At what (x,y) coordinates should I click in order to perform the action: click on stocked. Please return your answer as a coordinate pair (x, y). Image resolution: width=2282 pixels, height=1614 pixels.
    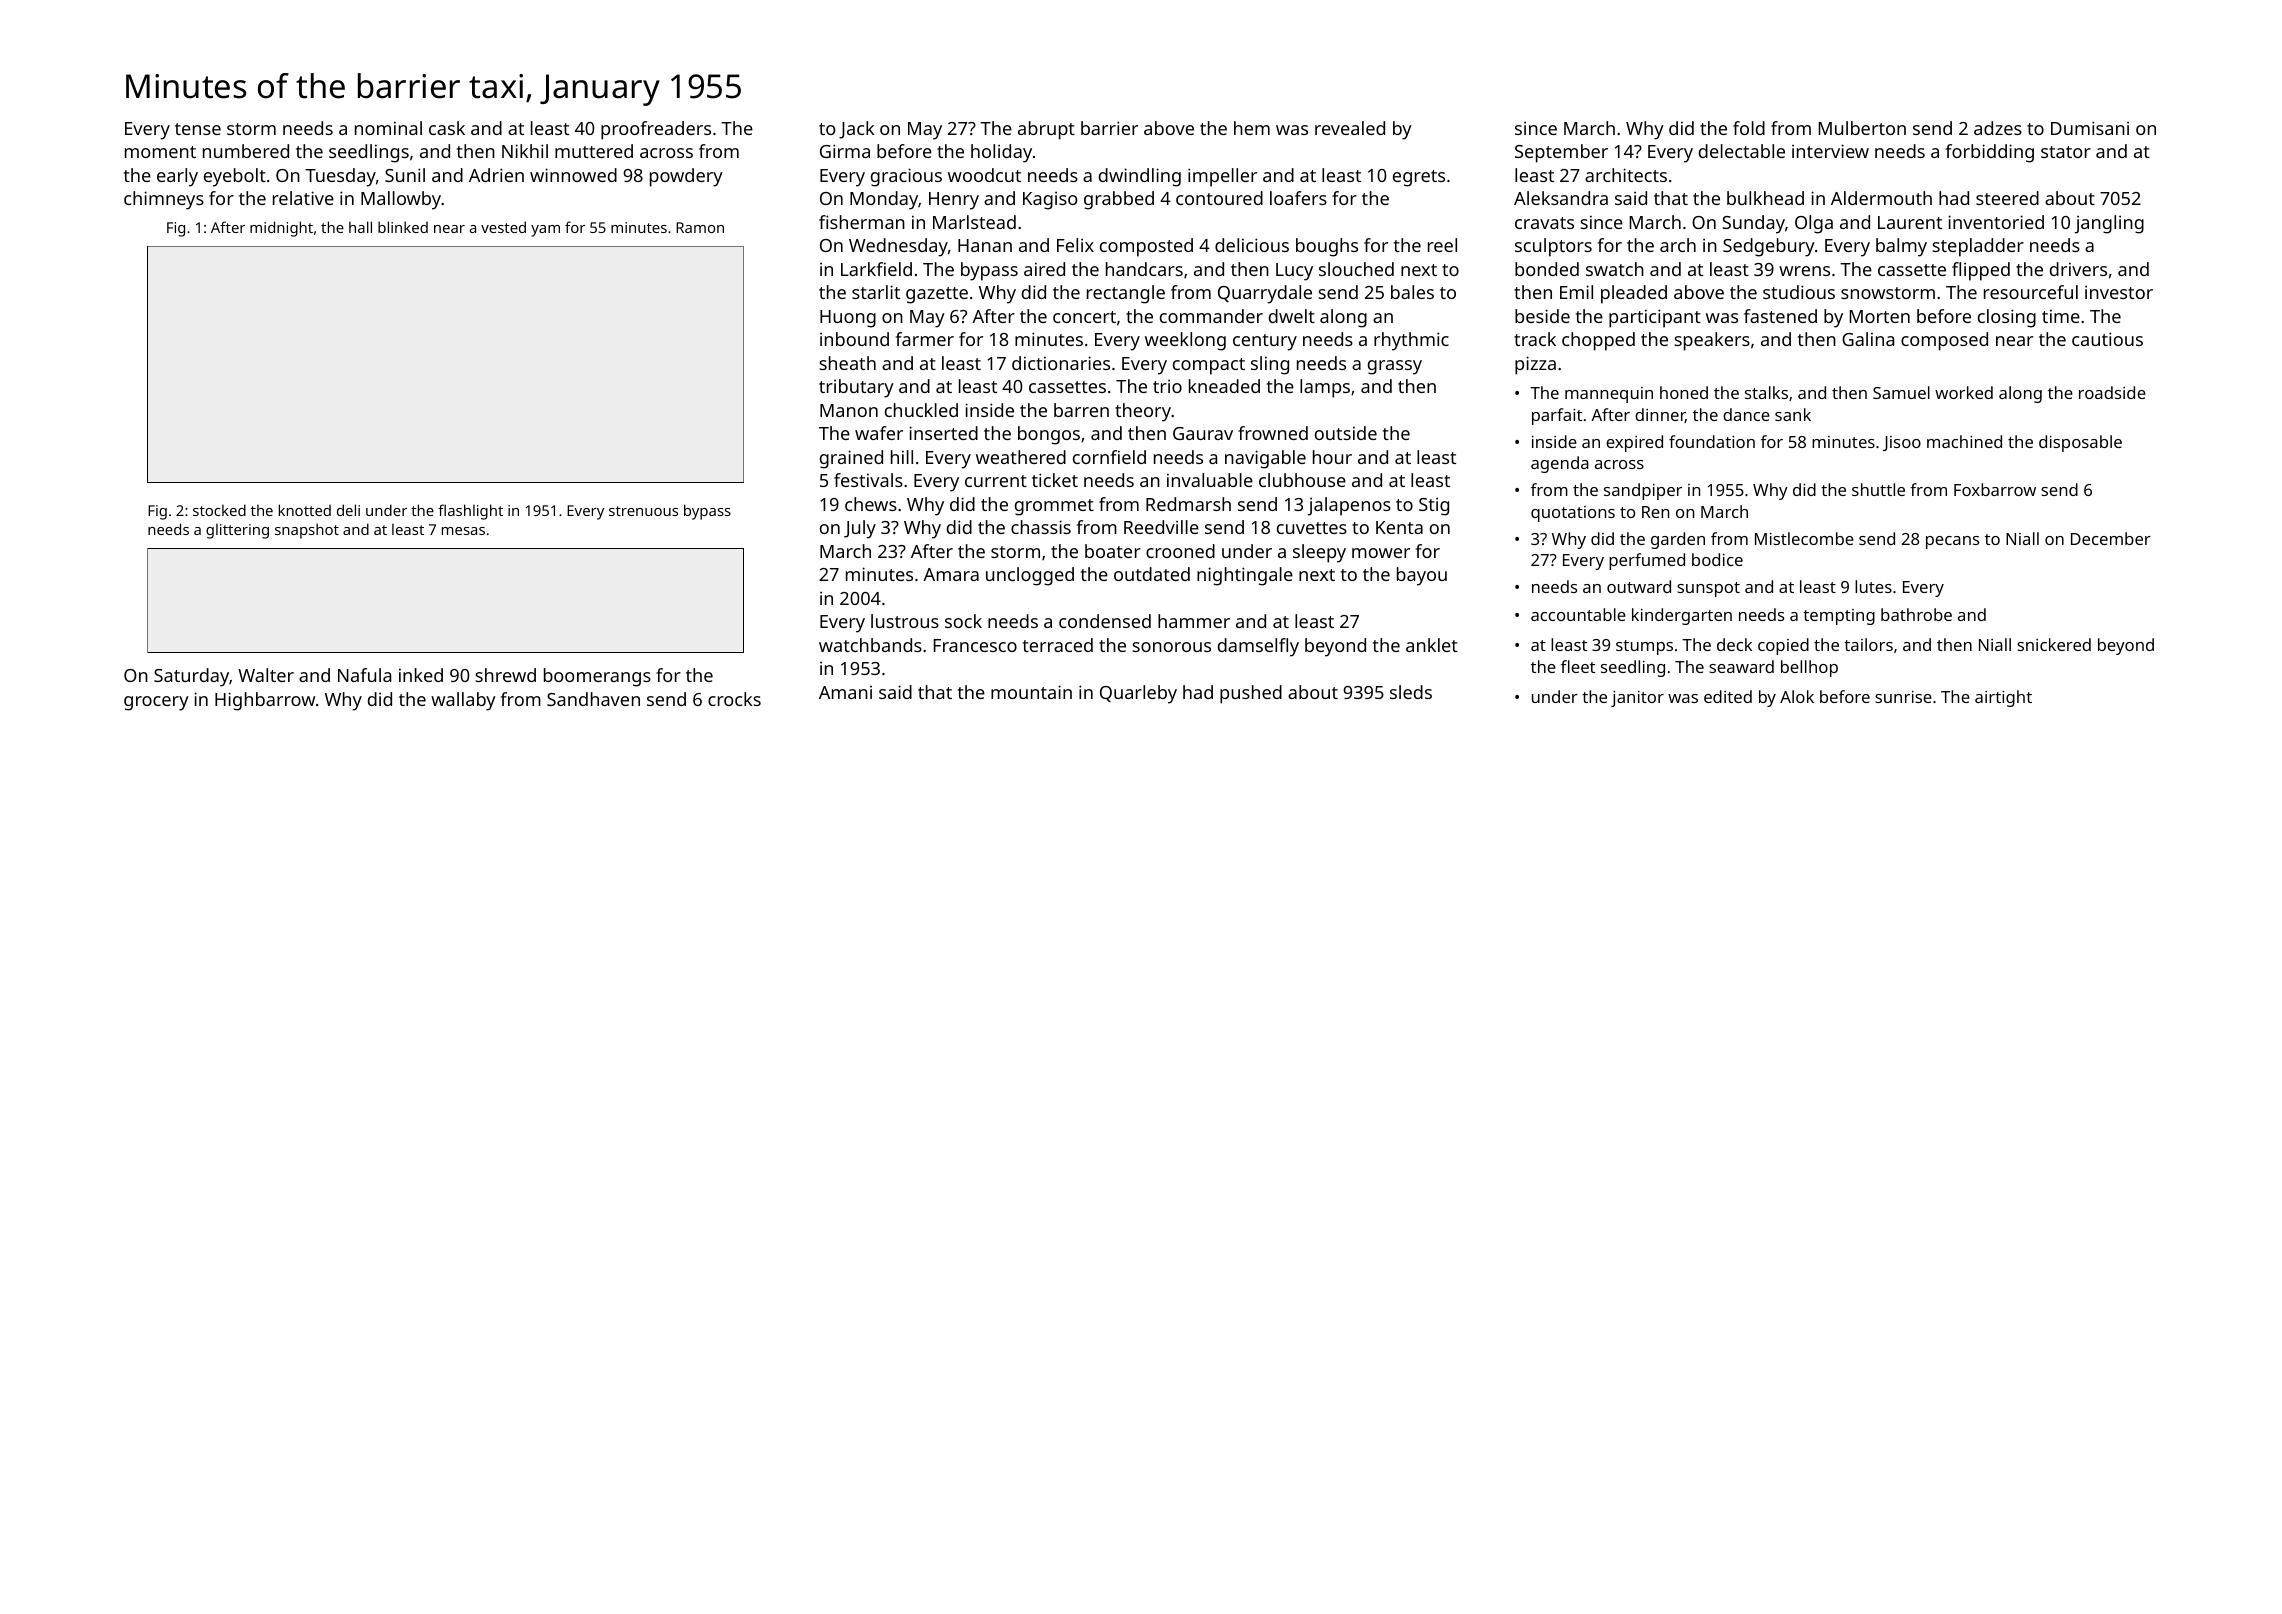
    Looking at the image, I should click on (219, 510).
